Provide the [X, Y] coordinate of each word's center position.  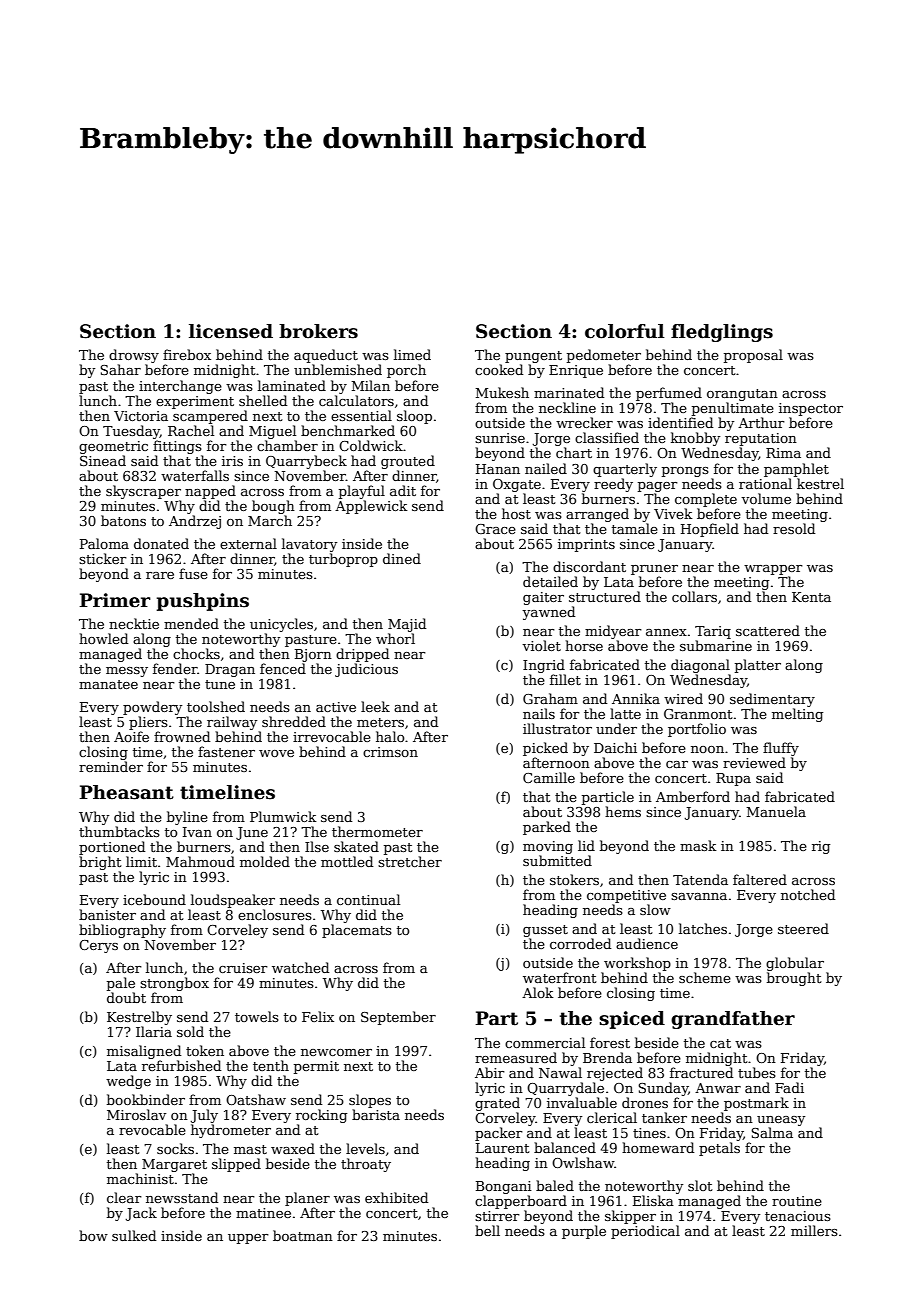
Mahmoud [200, 861]
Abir [490, 1072]
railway [232, 723]
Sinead [103, 460]
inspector [811, 409]
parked [547, 828]
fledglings [722, 333]
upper [248, 1239]
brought [794, 979]
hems [623, 811]
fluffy [781, 749]
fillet [565, 679]
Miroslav [136, 1114]
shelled [263, 400]
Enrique [576, 371]
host [516, 513]
